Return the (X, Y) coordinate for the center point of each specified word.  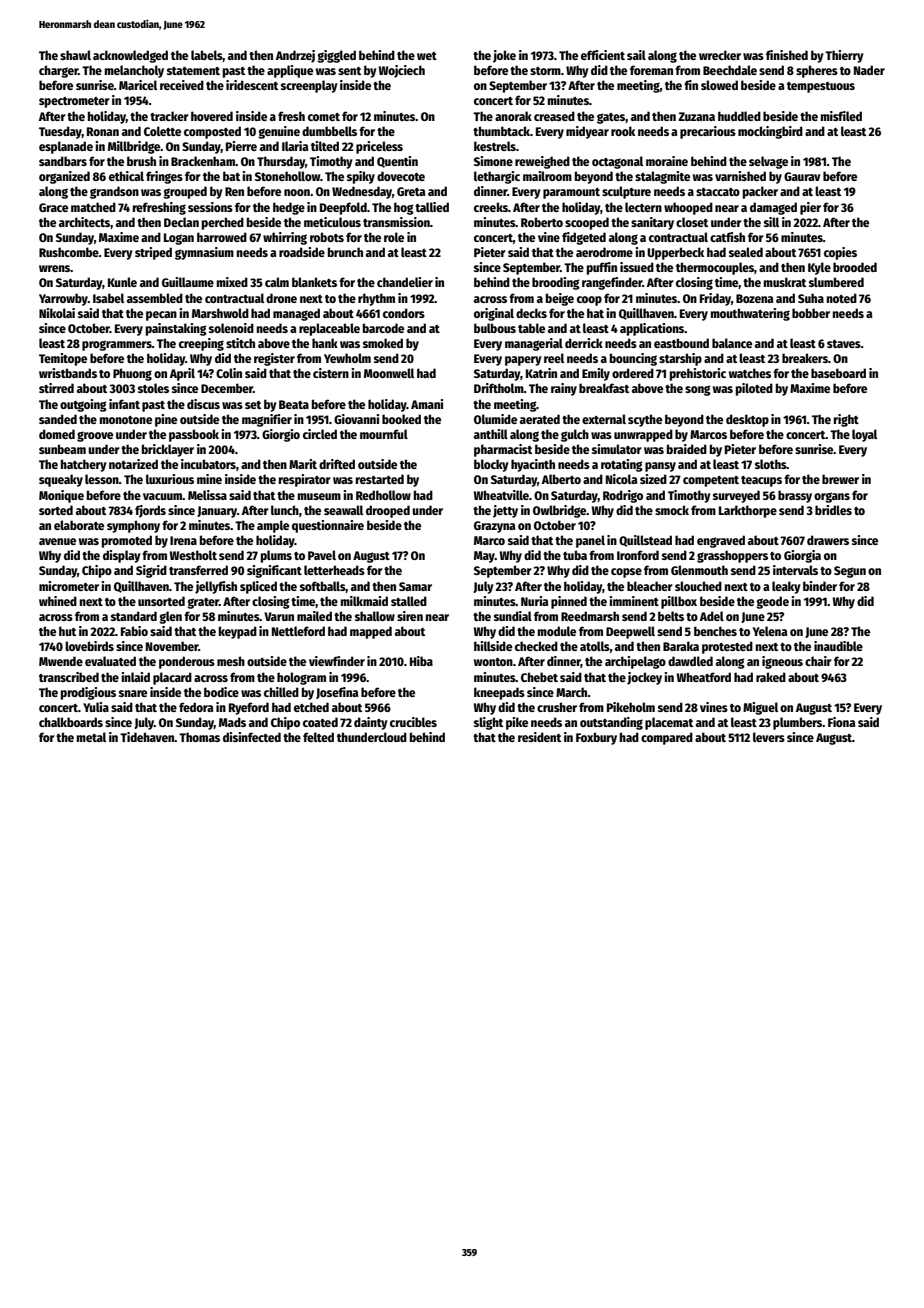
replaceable (329, 329)
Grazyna (494, 527)
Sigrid (151, 571)
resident (539, 737)
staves (844, 344)
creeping (201, 344)
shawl (75, 55)
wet (427, 56)
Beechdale (730, 70)
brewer (840, 479)
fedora (196, 707)
